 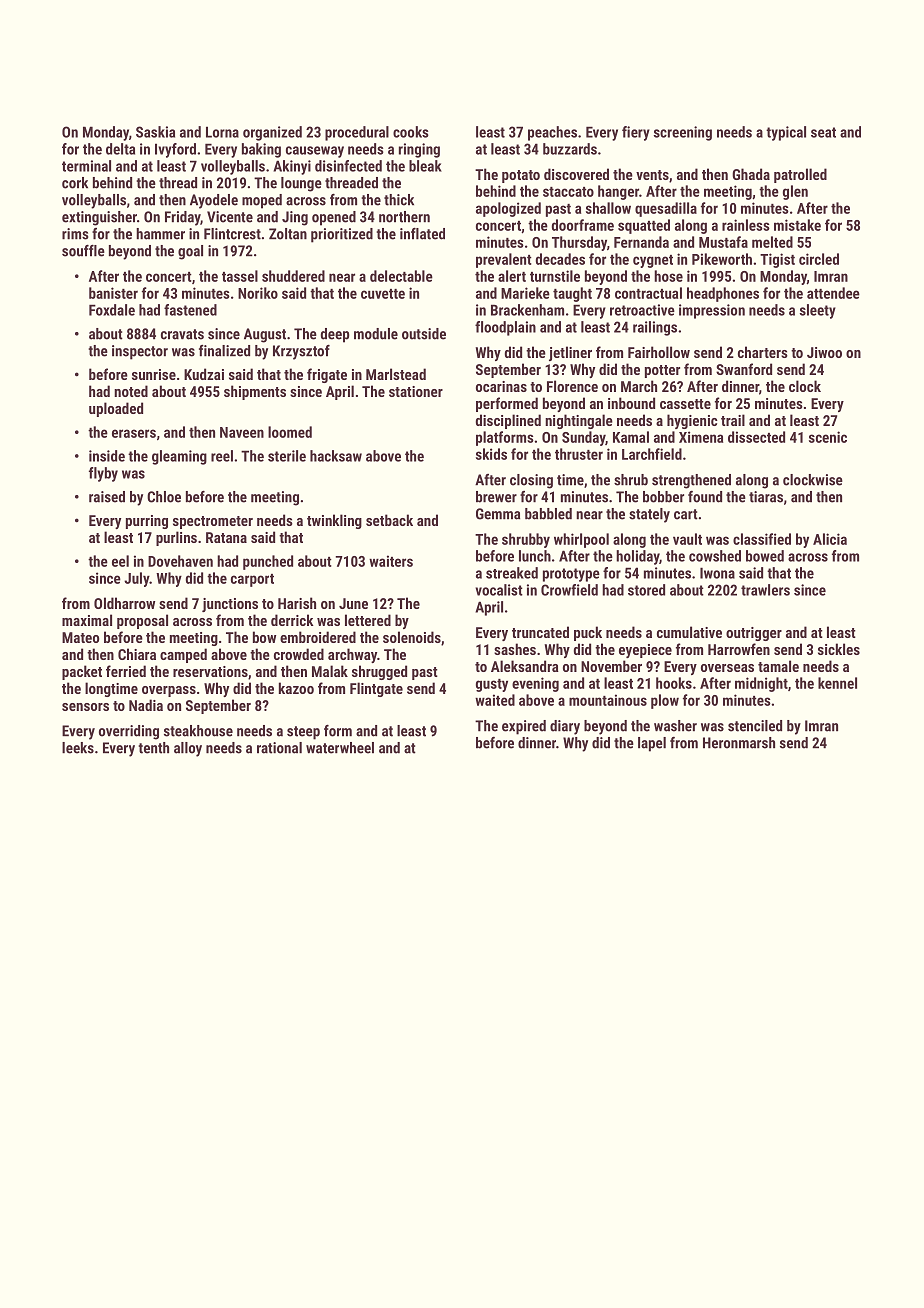 I want to click on lapel, so click(x=652, y=744).
